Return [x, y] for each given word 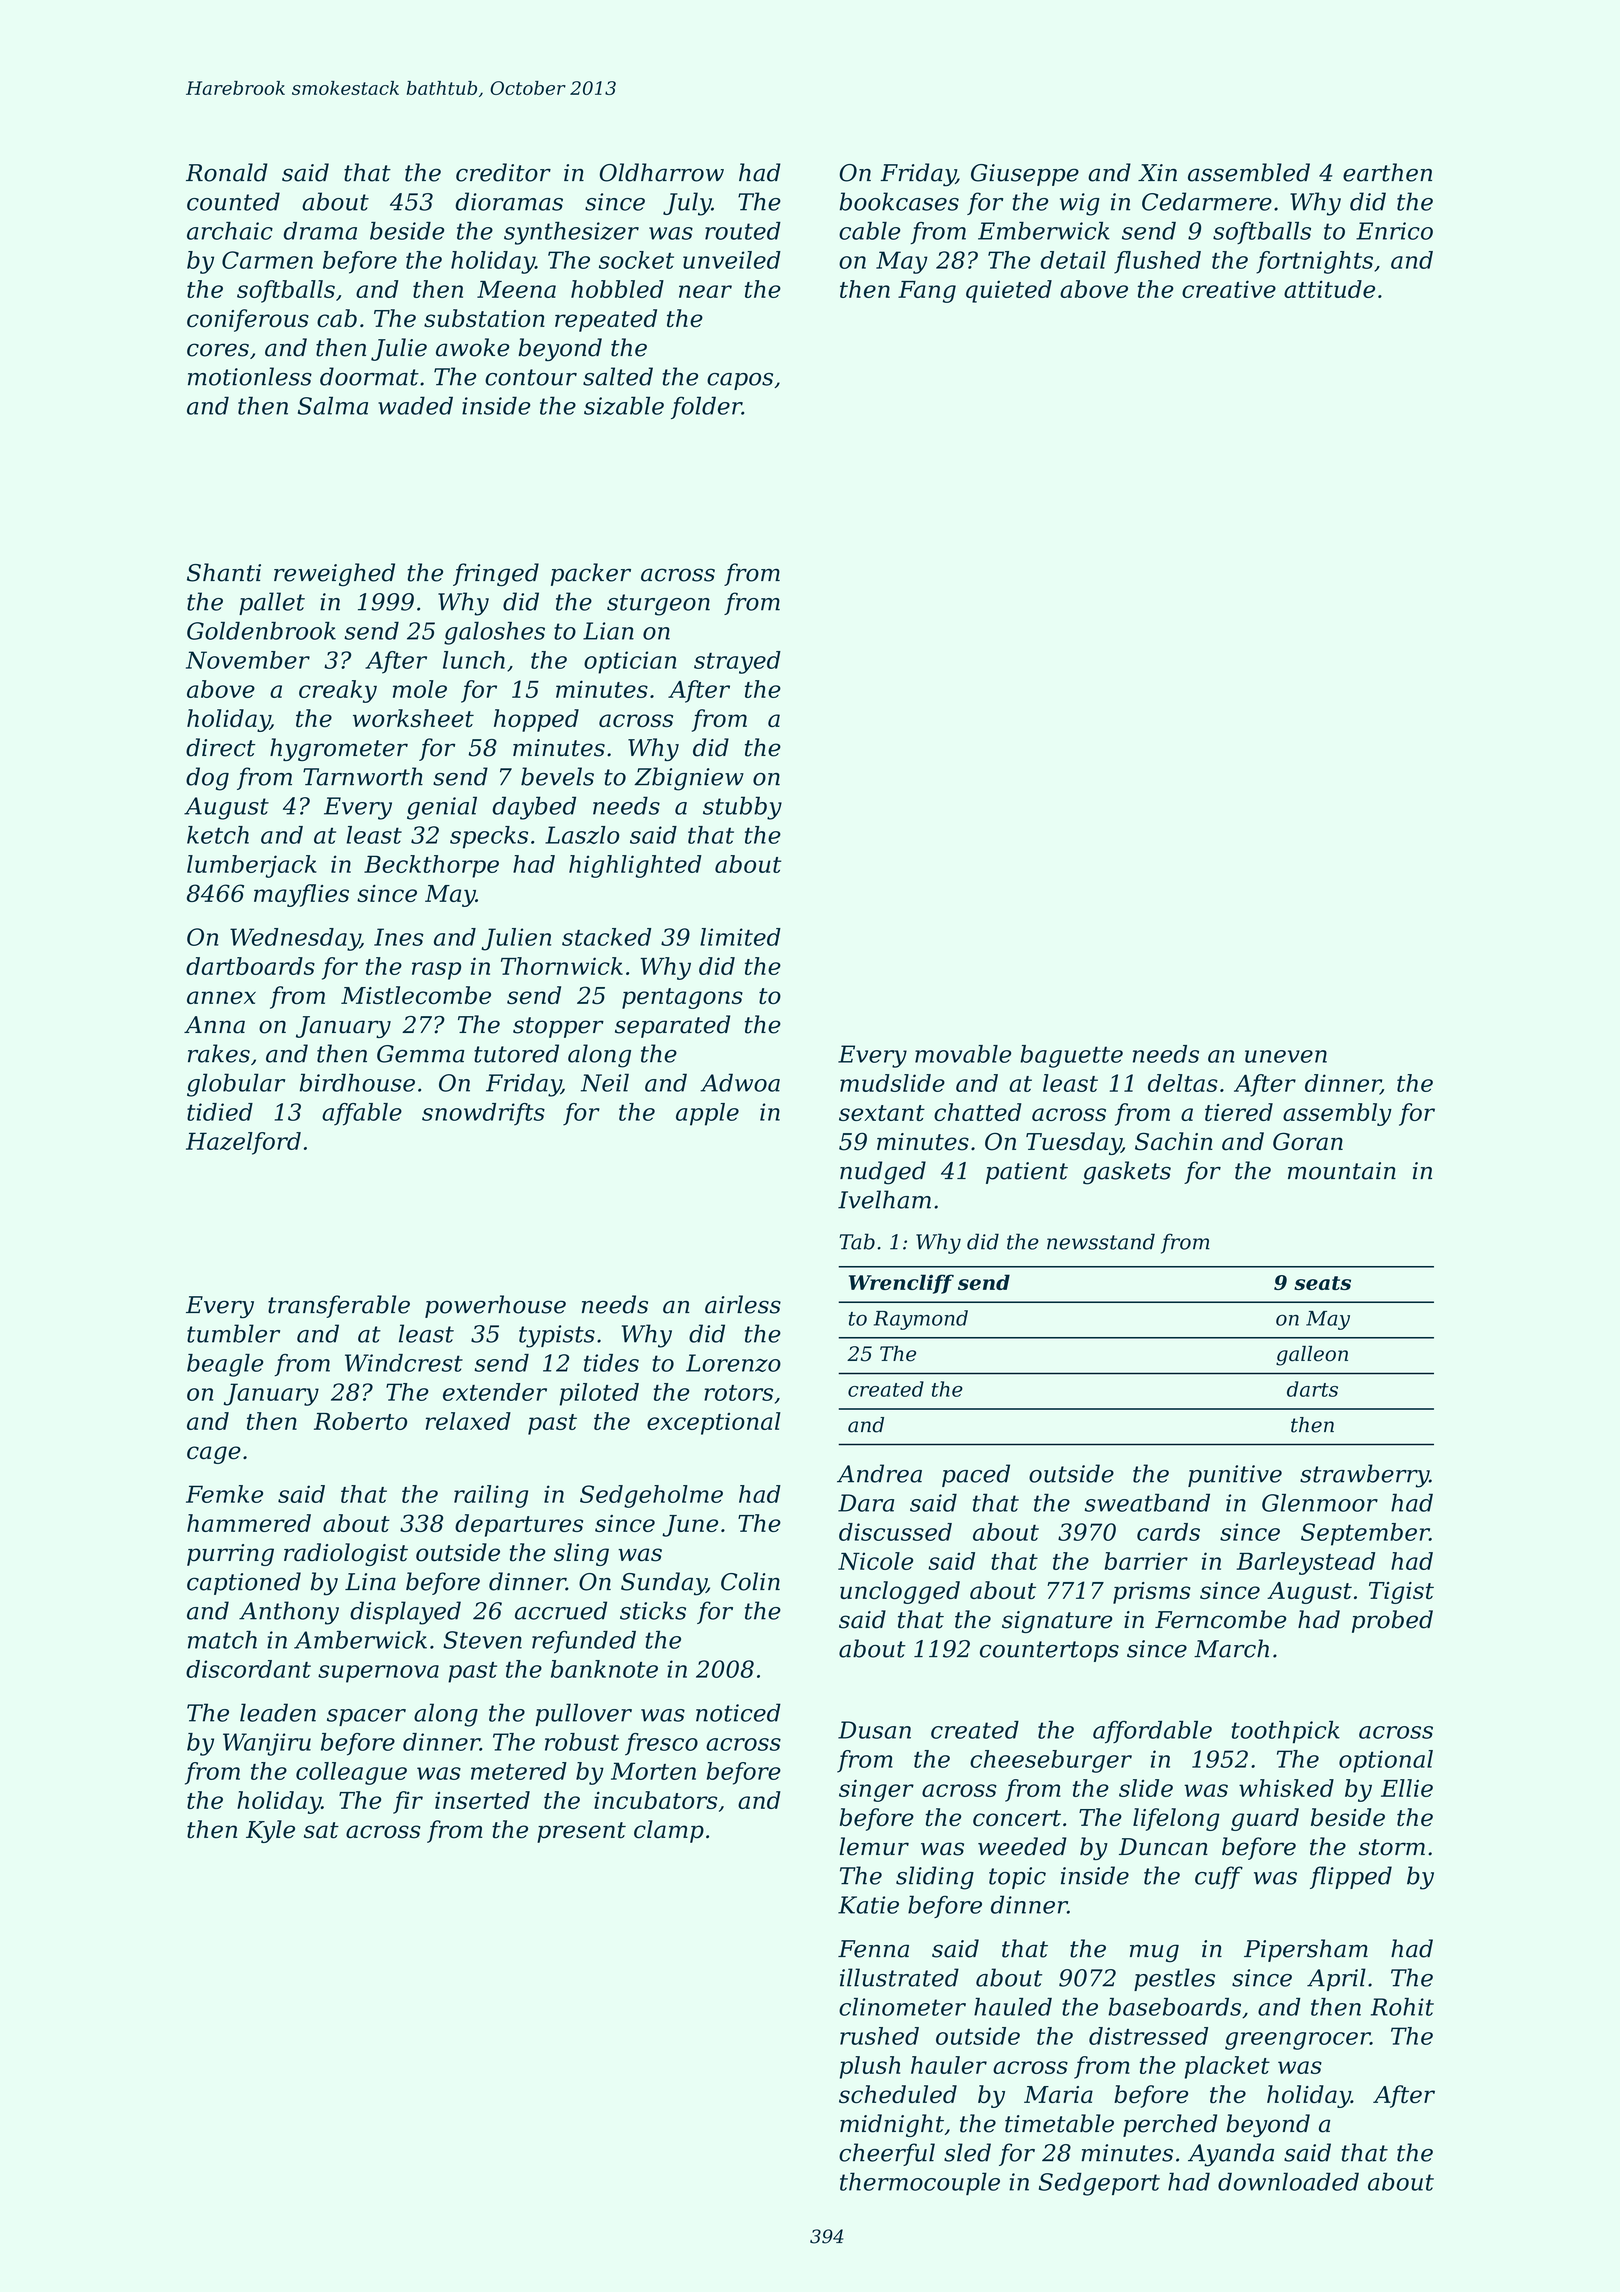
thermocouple [920, 2183]
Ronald [227, 172]
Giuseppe [1025, 175]
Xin [1157, 172]
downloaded [1288, 2181]
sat [321, 1830]
